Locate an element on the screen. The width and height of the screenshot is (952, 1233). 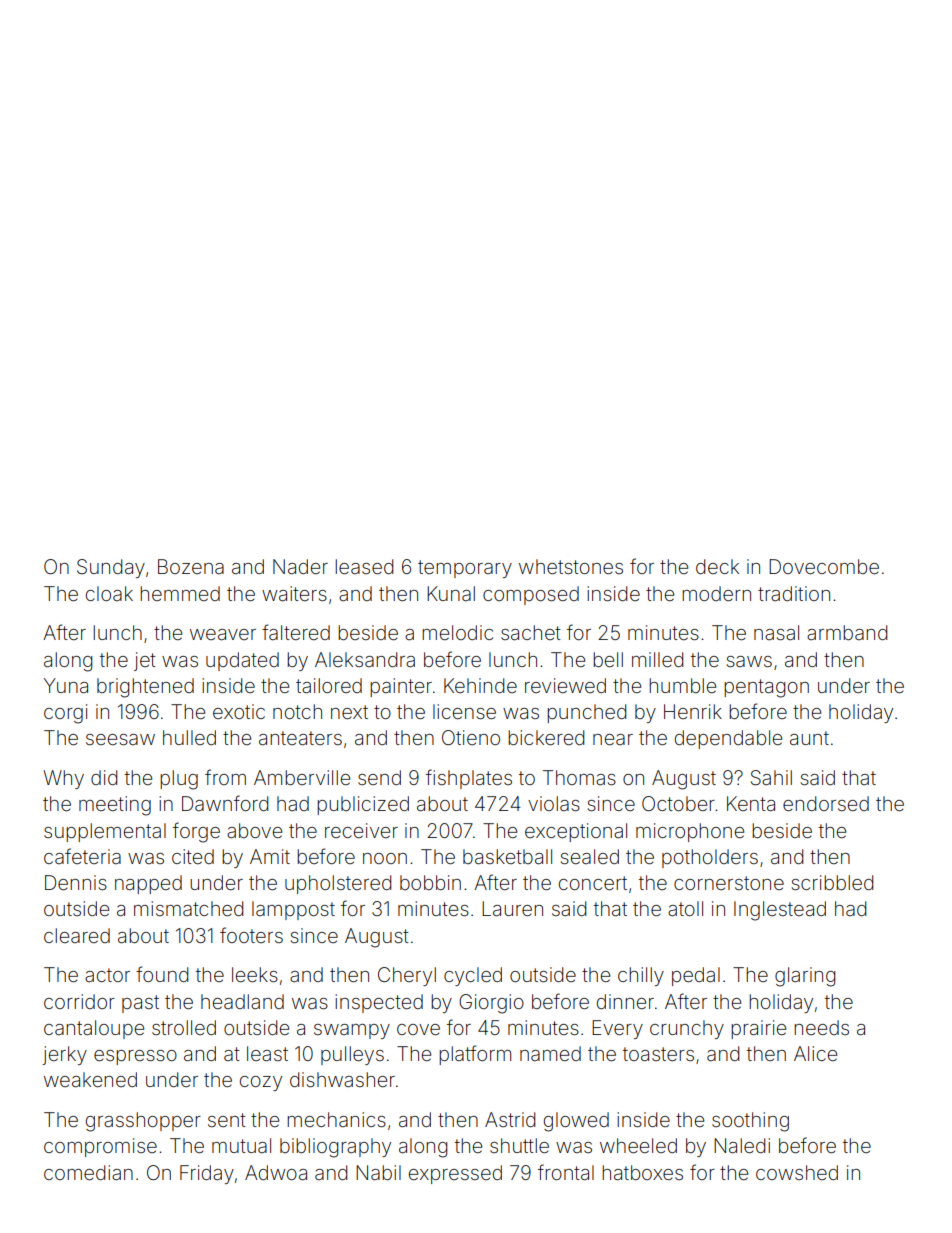
Nader is located at coordinates (300, 566).
